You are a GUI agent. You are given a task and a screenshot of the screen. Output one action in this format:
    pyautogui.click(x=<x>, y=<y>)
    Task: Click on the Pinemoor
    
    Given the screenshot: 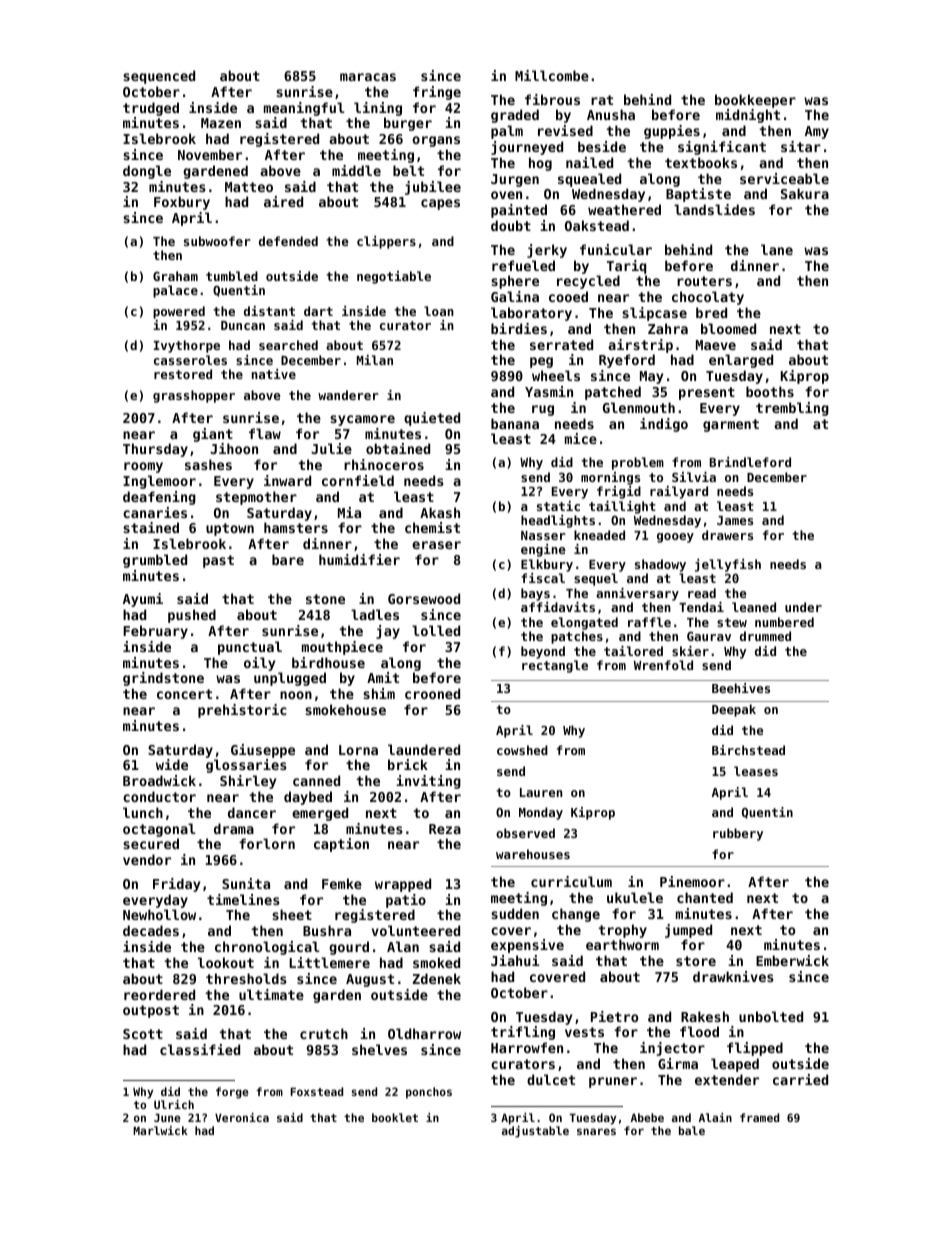 What is the action you would take?
    pyautogui.click(x=692, y=881)
